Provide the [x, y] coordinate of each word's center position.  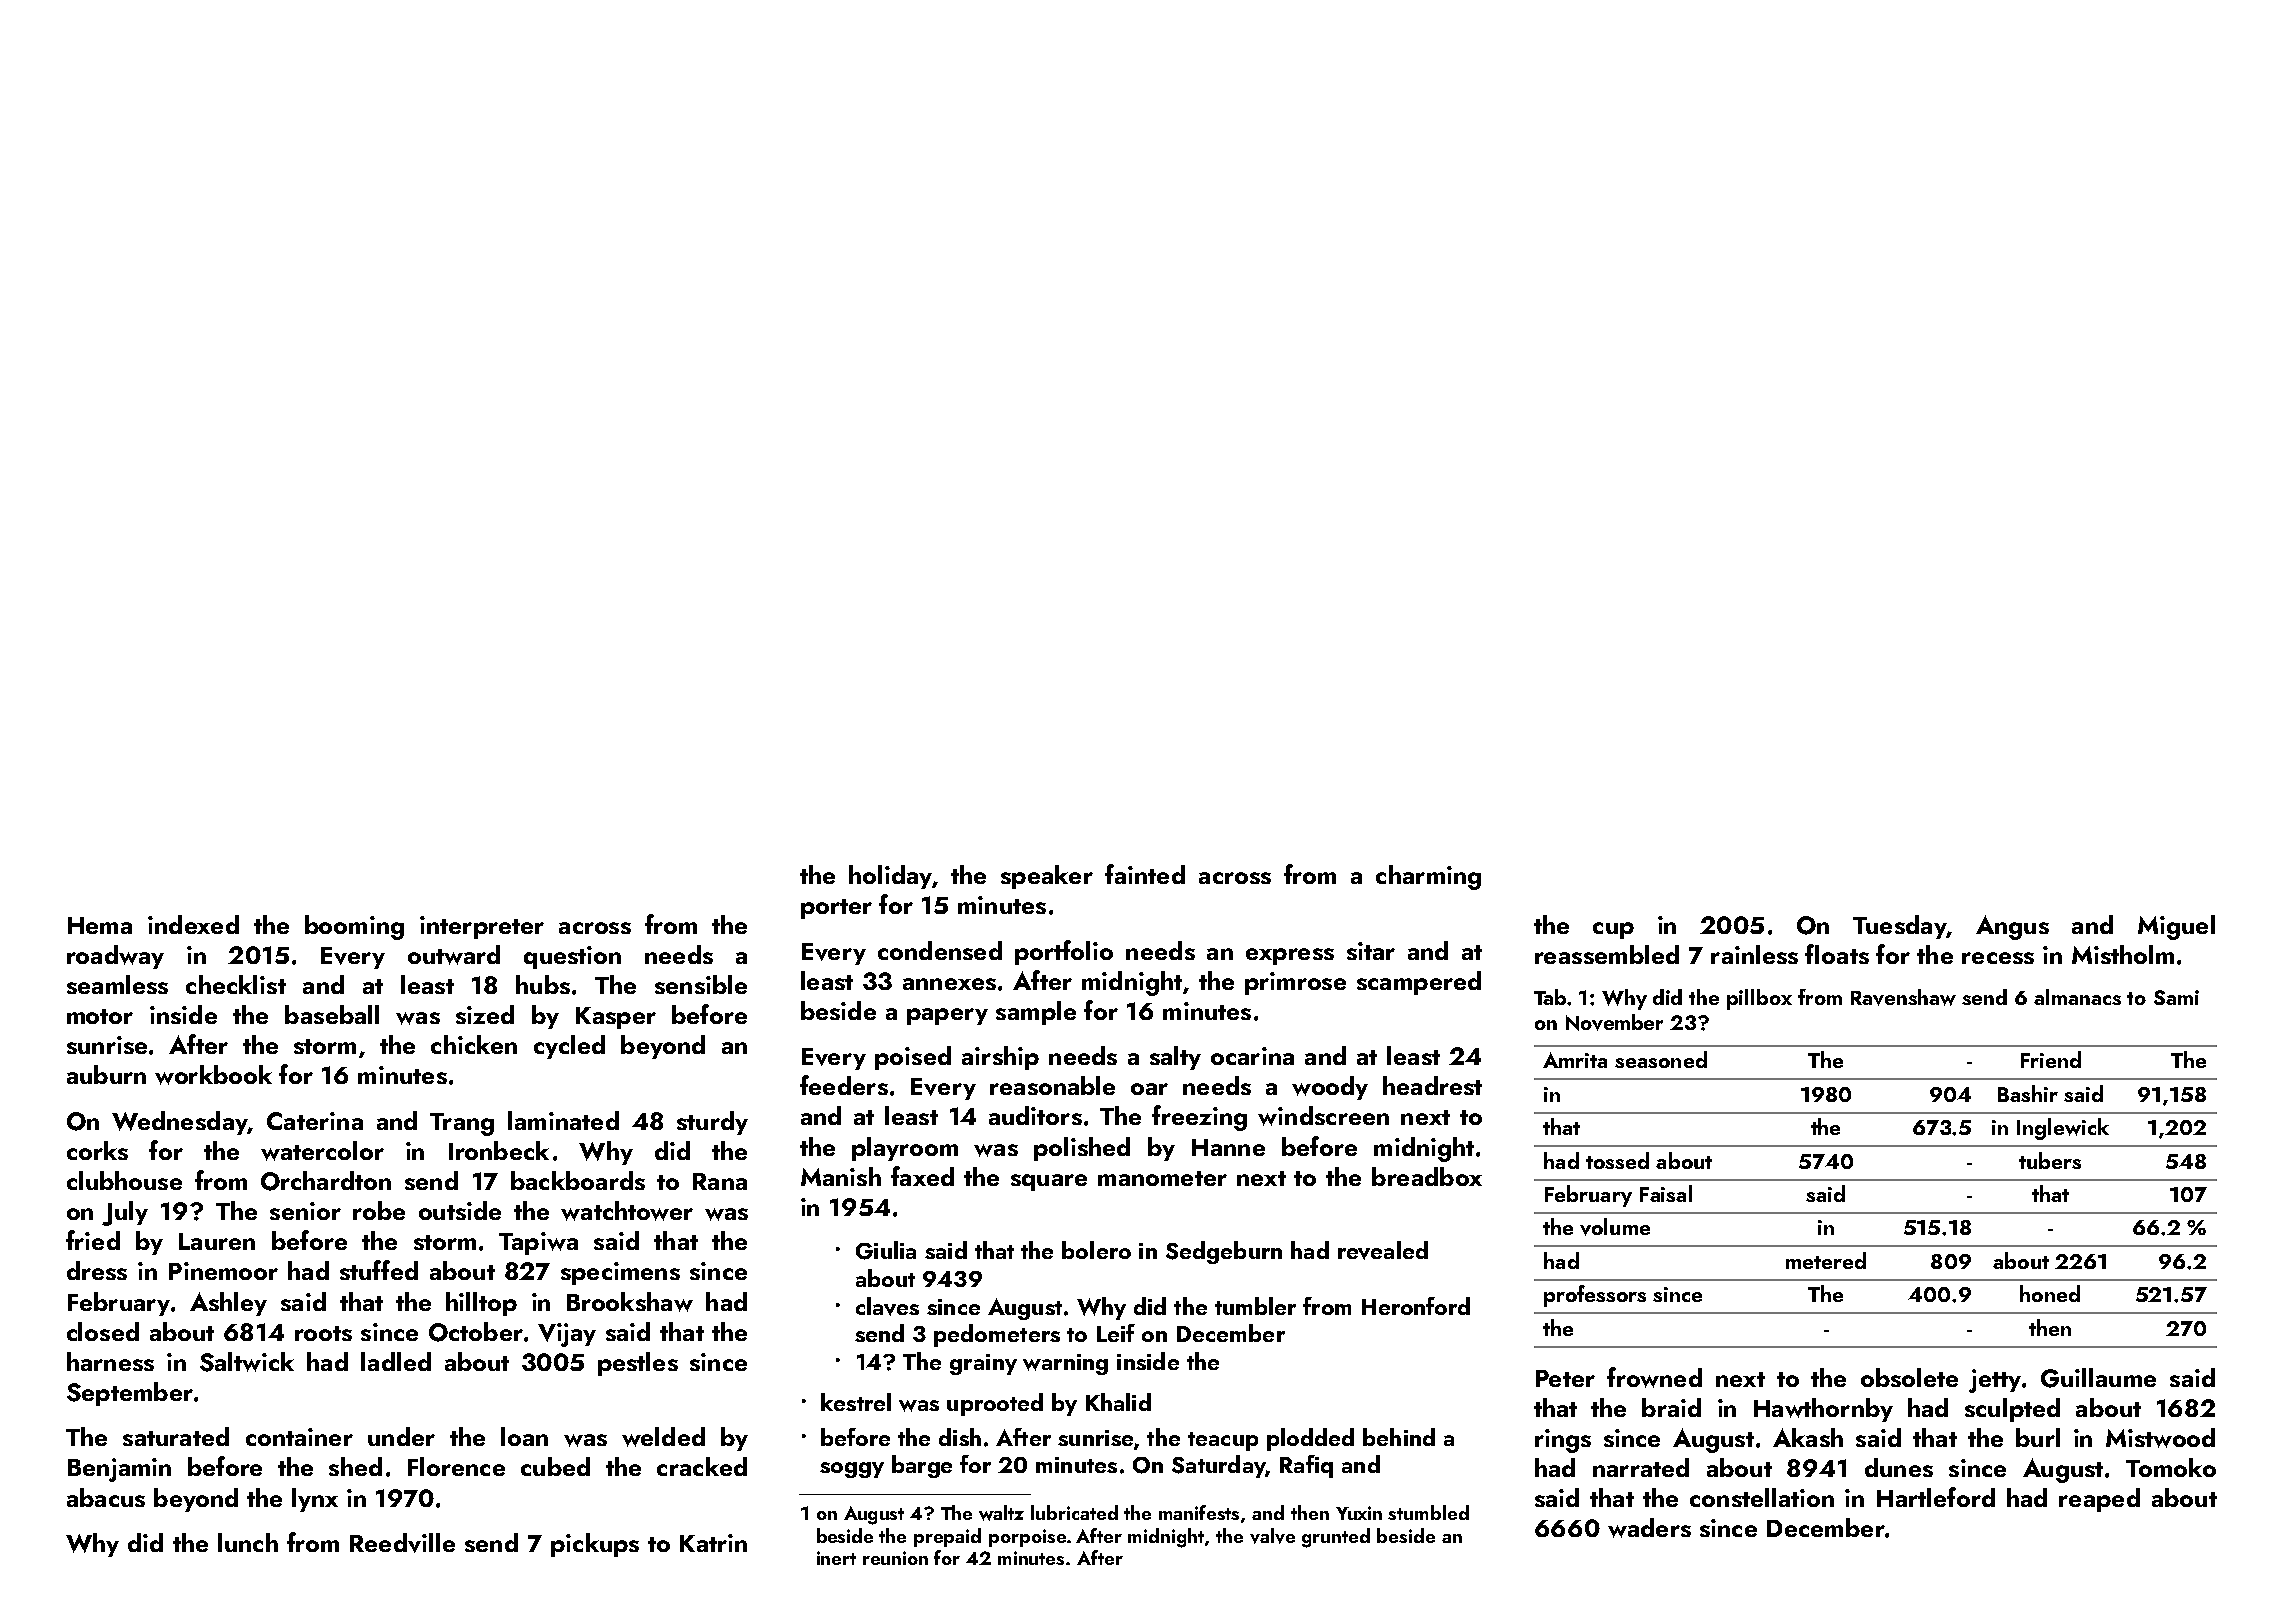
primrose [1295, 983]
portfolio [1064, 952]
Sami [2176, 997]
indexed [193, 924]
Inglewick [2063, 1129]
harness [110, 1361]
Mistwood [2160, 1438]
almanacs [2077, 997]
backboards [578, 1180]
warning [1065, 1364]
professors [1595, 1296]
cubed [555, 1466]
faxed [922, 1176]
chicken [474, 1044]
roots [323, 1333]
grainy [983, 1364]
